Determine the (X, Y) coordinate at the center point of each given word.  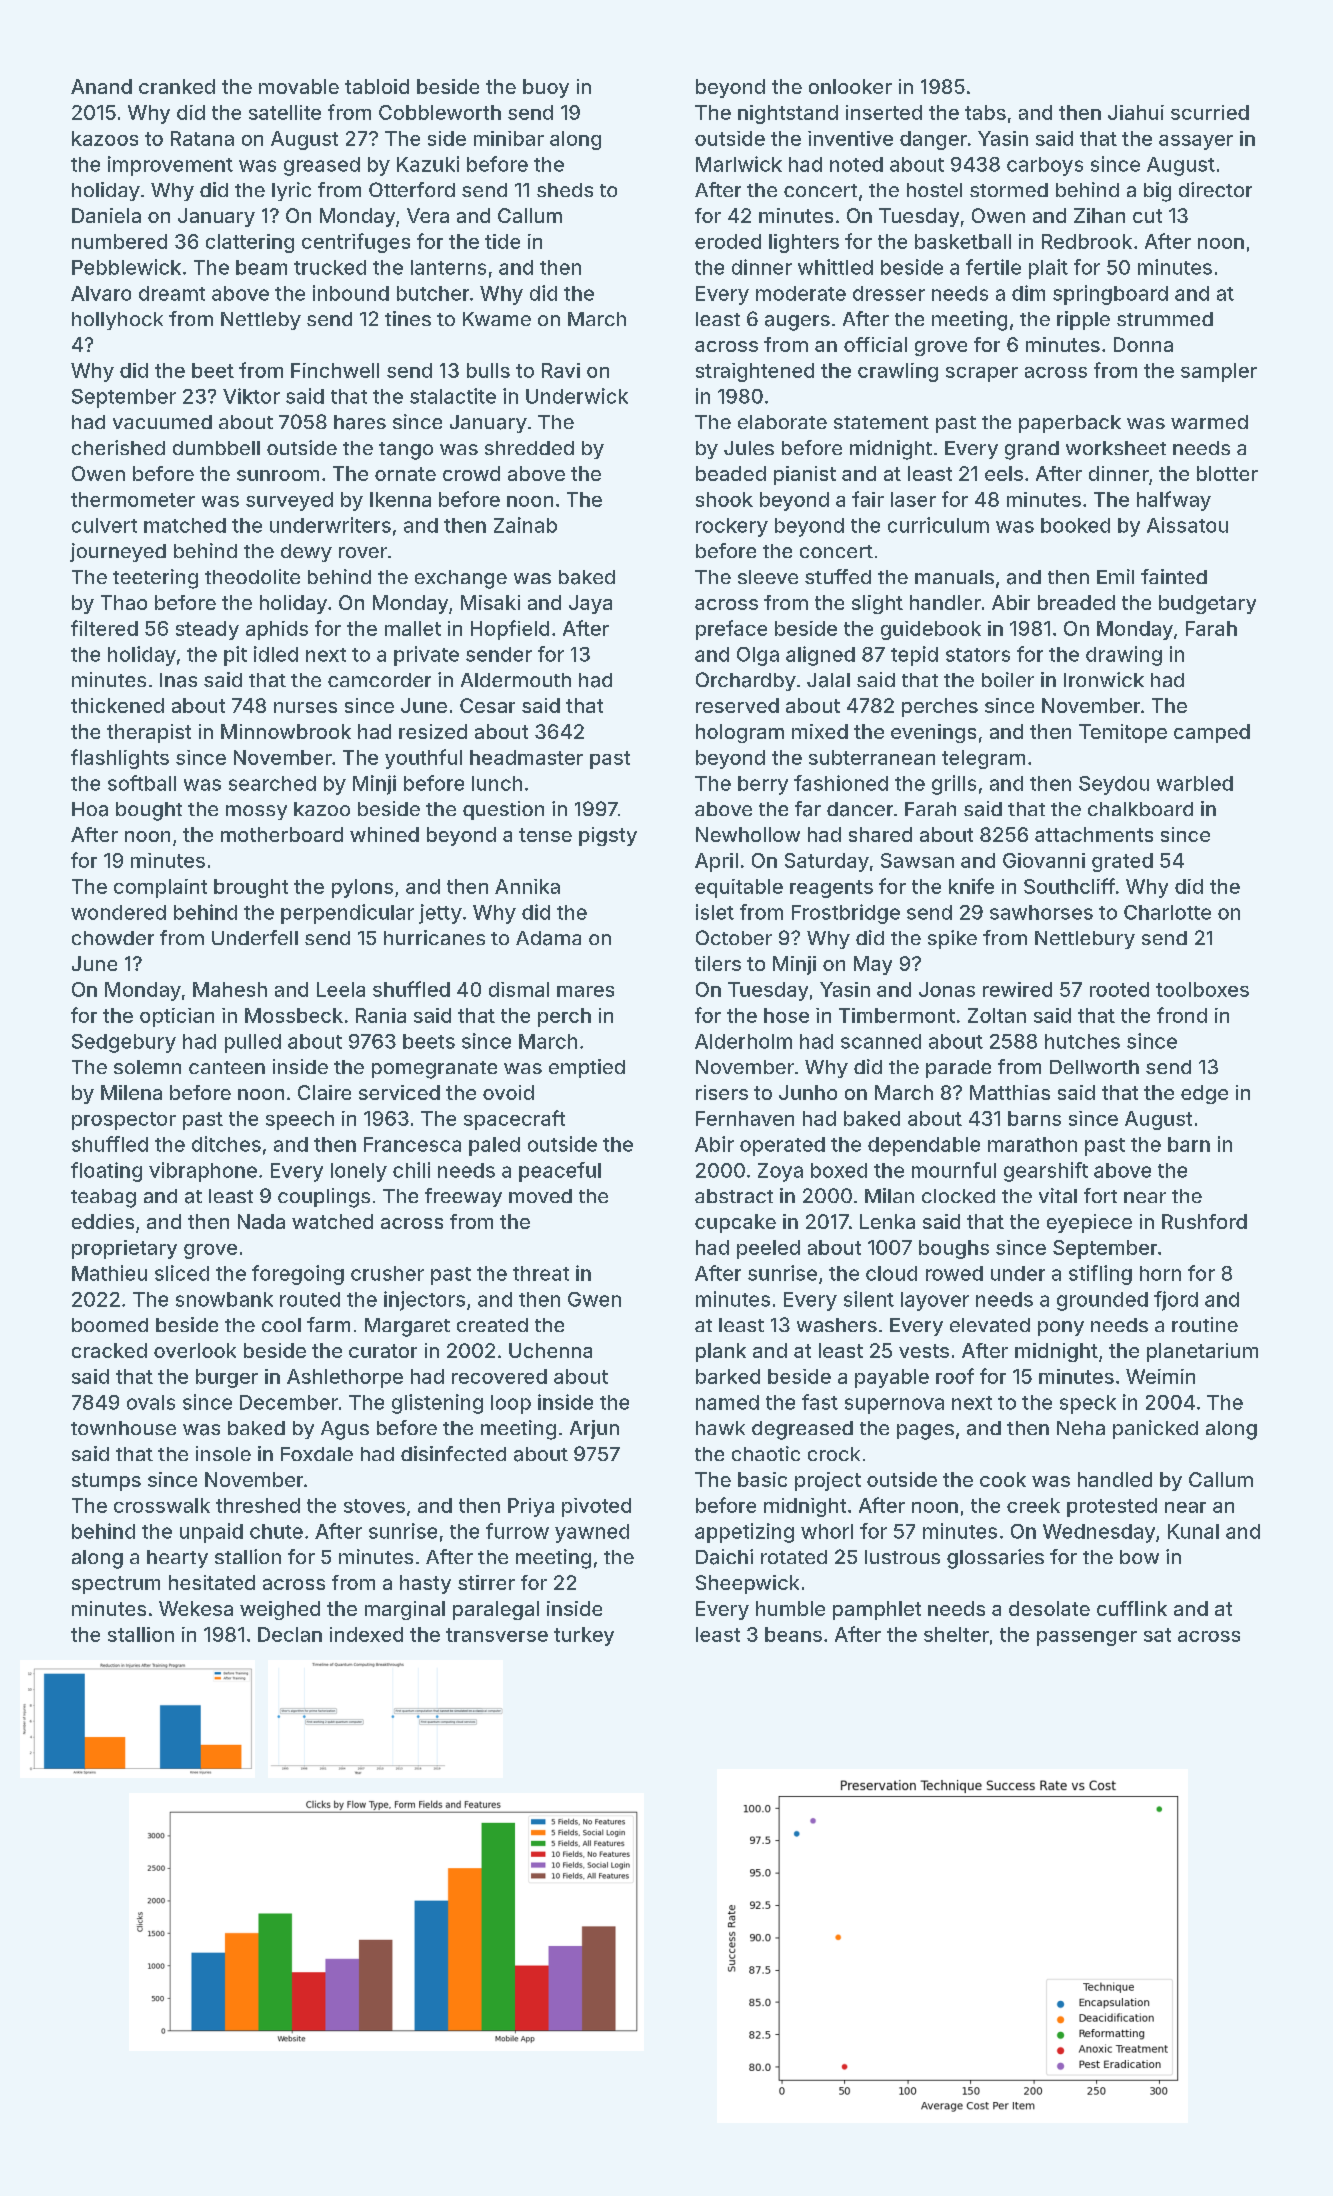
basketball (963, 241)
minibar (509, 138)
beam (261, 267)
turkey (584, 1636)
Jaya (590, 604)
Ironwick (1104, 679)
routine (1205, 1324)
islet (715, 912)
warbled (1195, 783)
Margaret (407, 1327)
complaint (160, 888)
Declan (290, 1634)
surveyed (289, 501)
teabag (103, 1198)
